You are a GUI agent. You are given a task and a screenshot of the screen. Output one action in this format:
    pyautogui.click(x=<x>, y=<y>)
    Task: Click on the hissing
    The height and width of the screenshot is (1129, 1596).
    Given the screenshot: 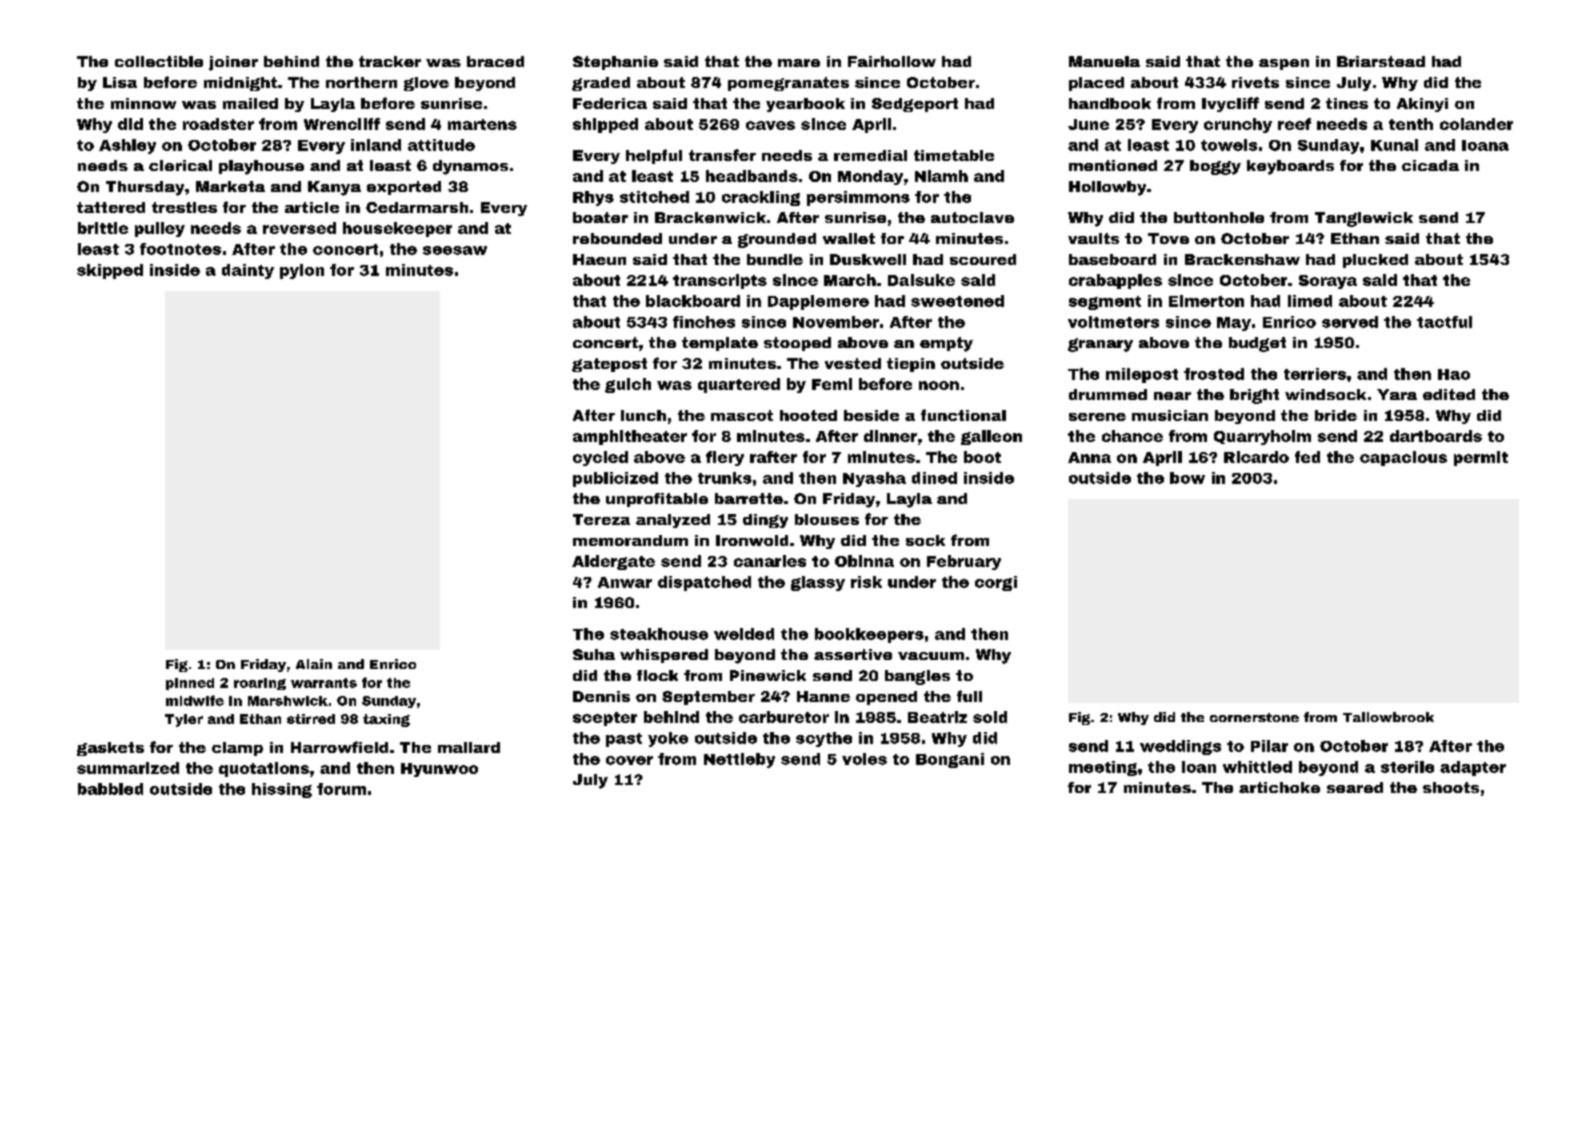 What is the action you would take?
    pyautogui.click(x=282, y=790)
